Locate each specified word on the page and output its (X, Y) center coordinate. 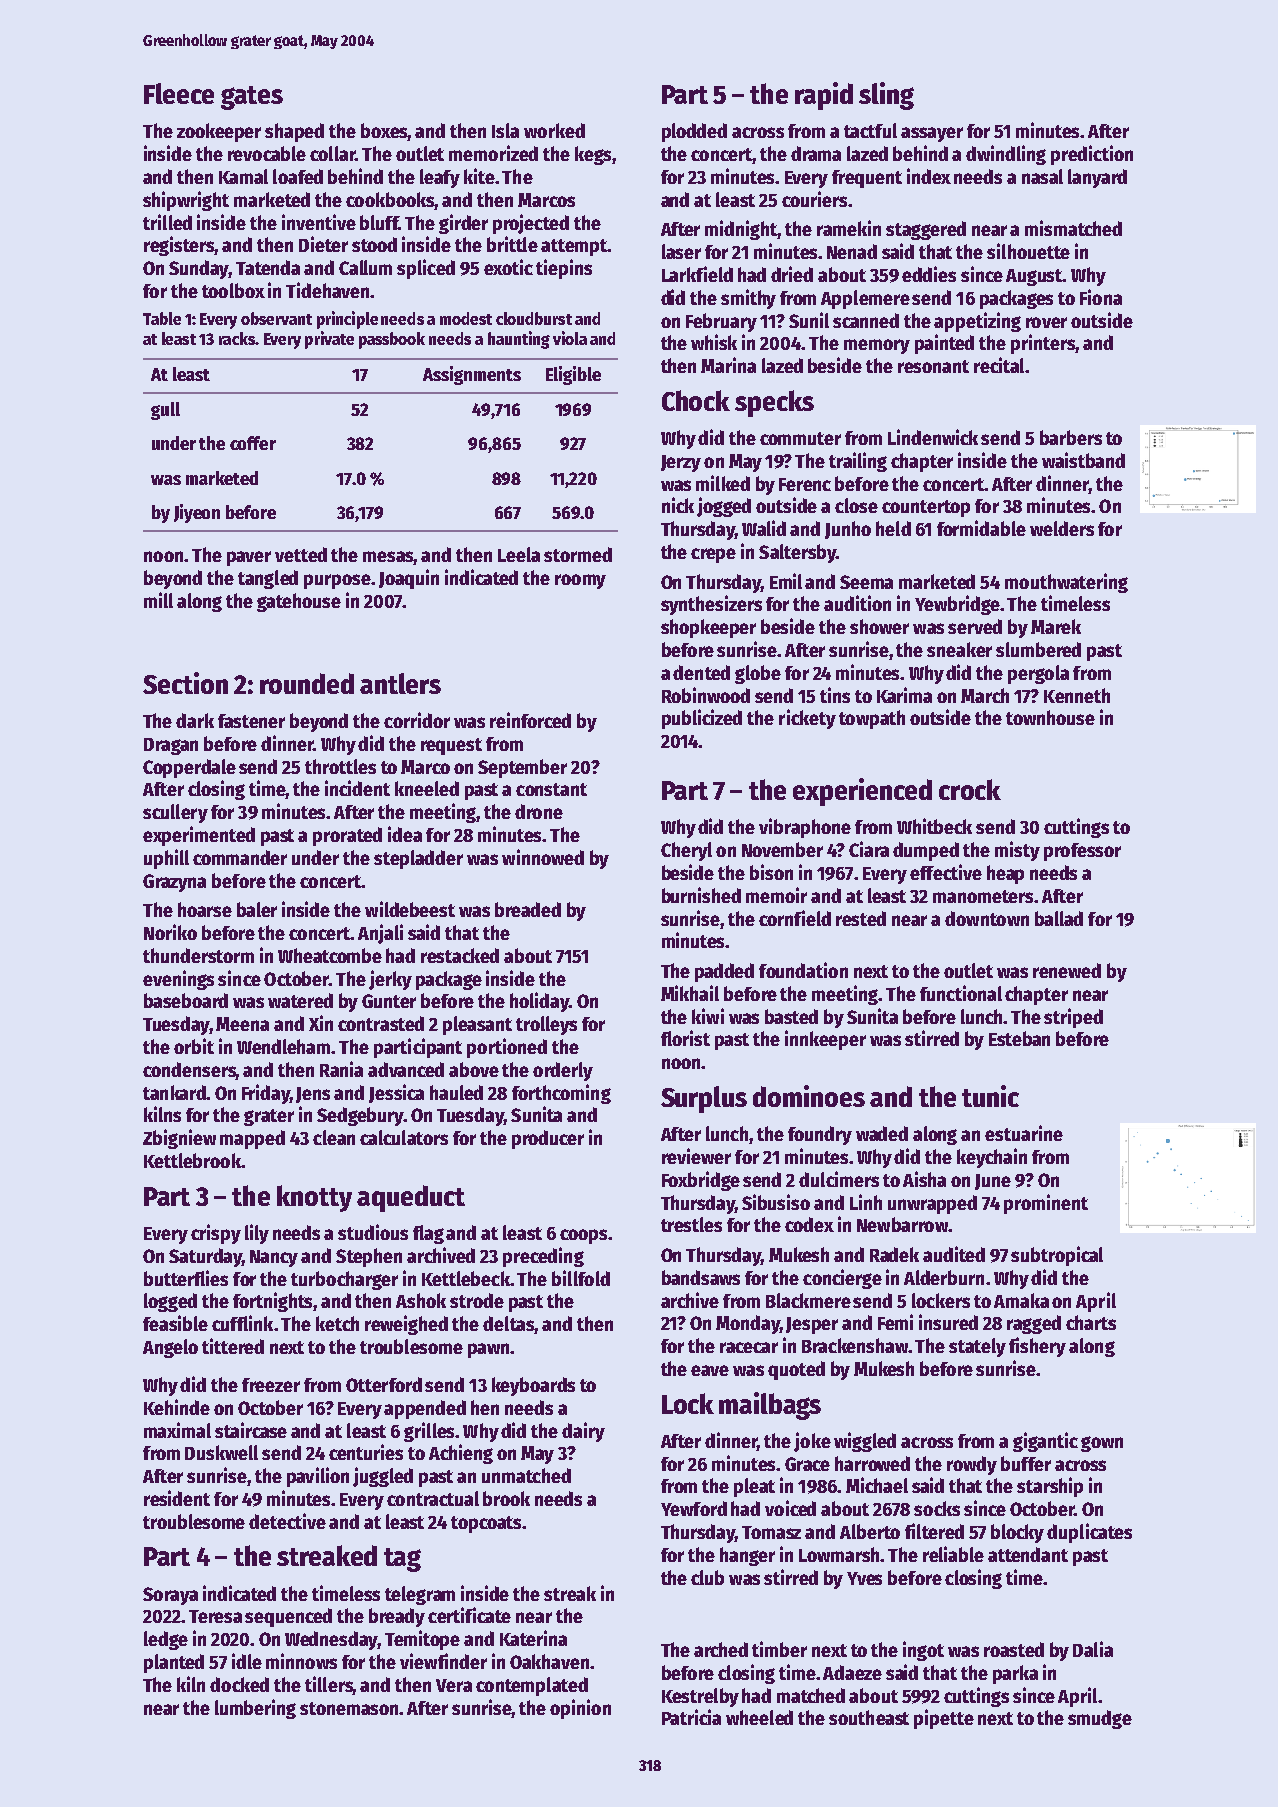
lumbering (255, 1709)
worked (554, 130)
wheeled (759, 1717)
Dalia (1093, 1649)
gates (252, 98)
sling (886, 96)
